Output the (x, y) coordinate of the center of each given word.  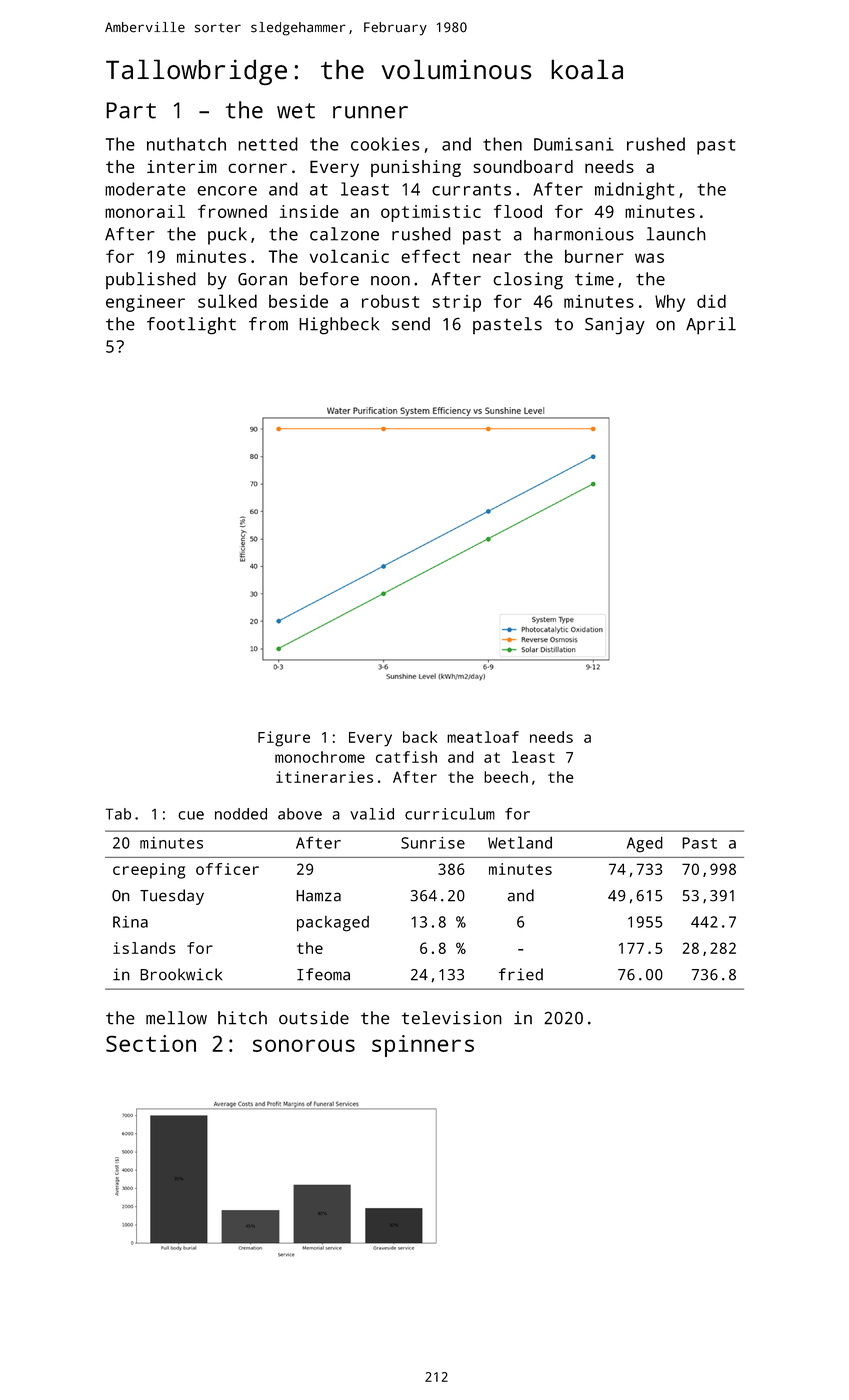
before (329, 279)
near (492, 258)
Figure (284, 739)
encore (227, 191)
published (151, 280)
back (420, 737)
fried (521, 974)
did (711, 301)
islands (144, 948)
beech (506, 777)
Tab (118, 814)
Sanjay (615, 326)
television (452, 1018)
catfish (406, 757)
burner (594, 256)
